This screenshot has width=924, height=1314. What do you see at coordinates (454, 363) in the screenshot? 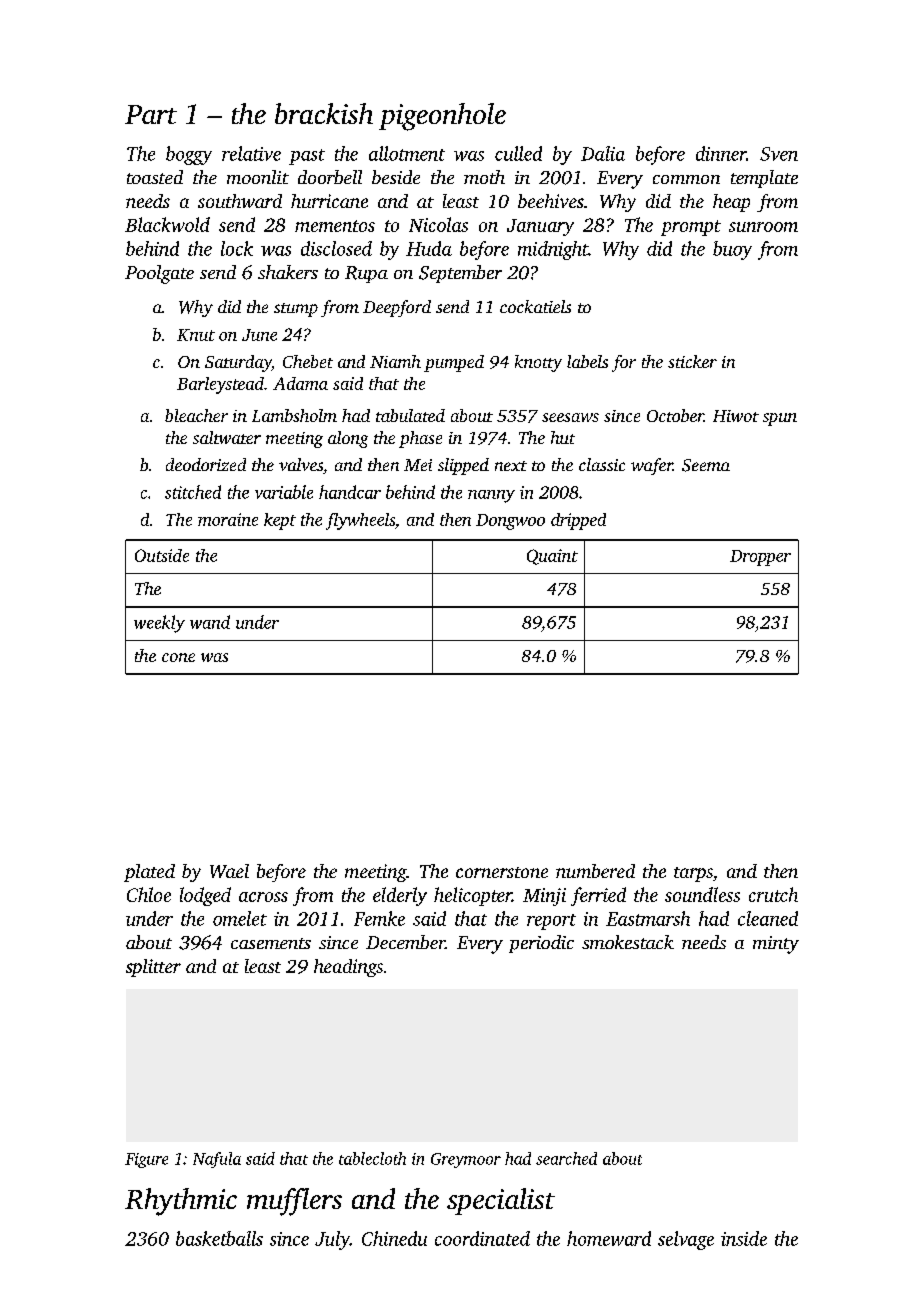
I see `pumped` at bounding box center [454, 363].
